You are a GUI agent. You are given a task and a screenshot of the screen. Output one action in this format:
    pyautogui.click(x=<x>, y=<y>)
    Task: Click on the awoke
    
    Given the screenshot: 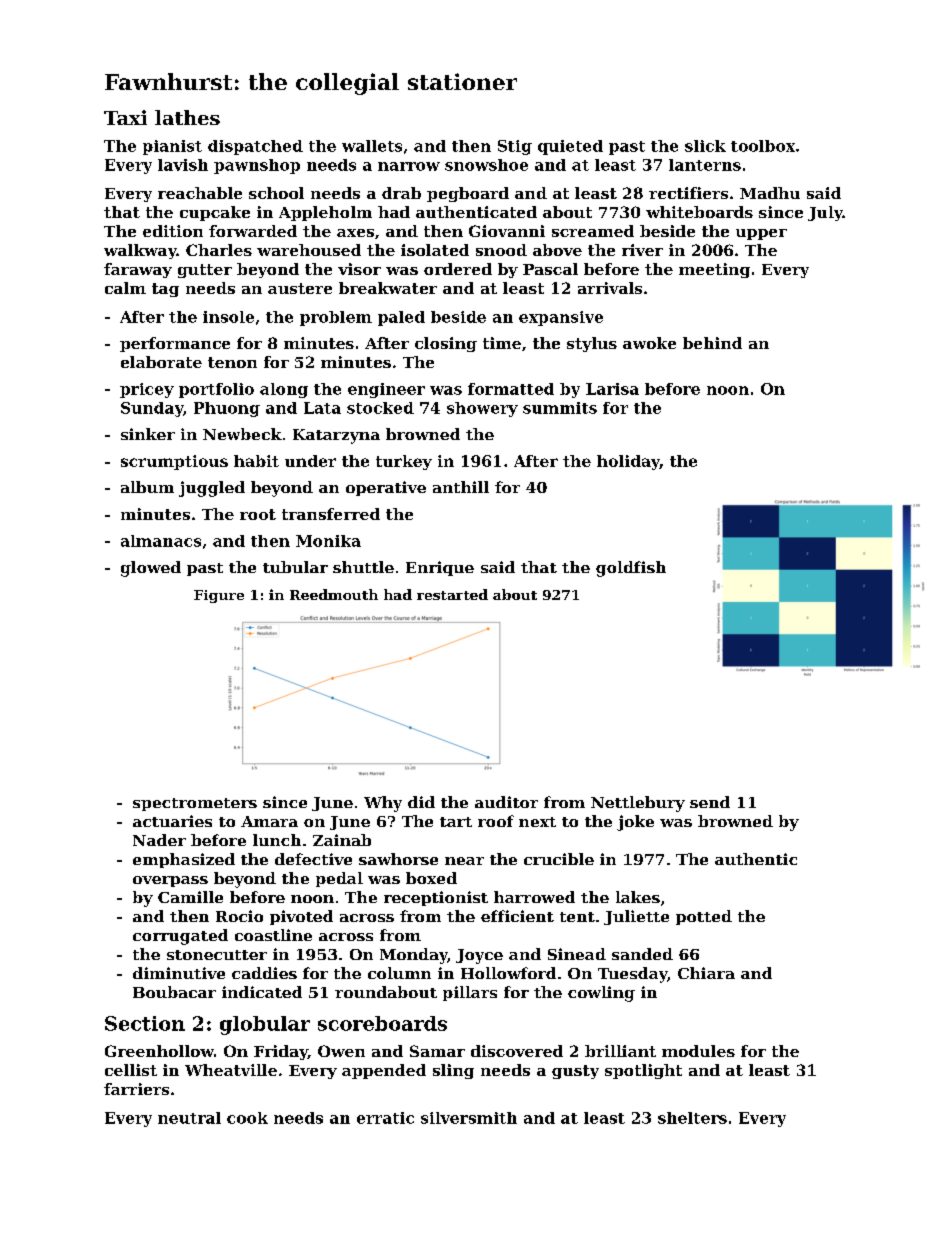 What is the action you would take?
    pyautogui.click(x=649, y=343)
